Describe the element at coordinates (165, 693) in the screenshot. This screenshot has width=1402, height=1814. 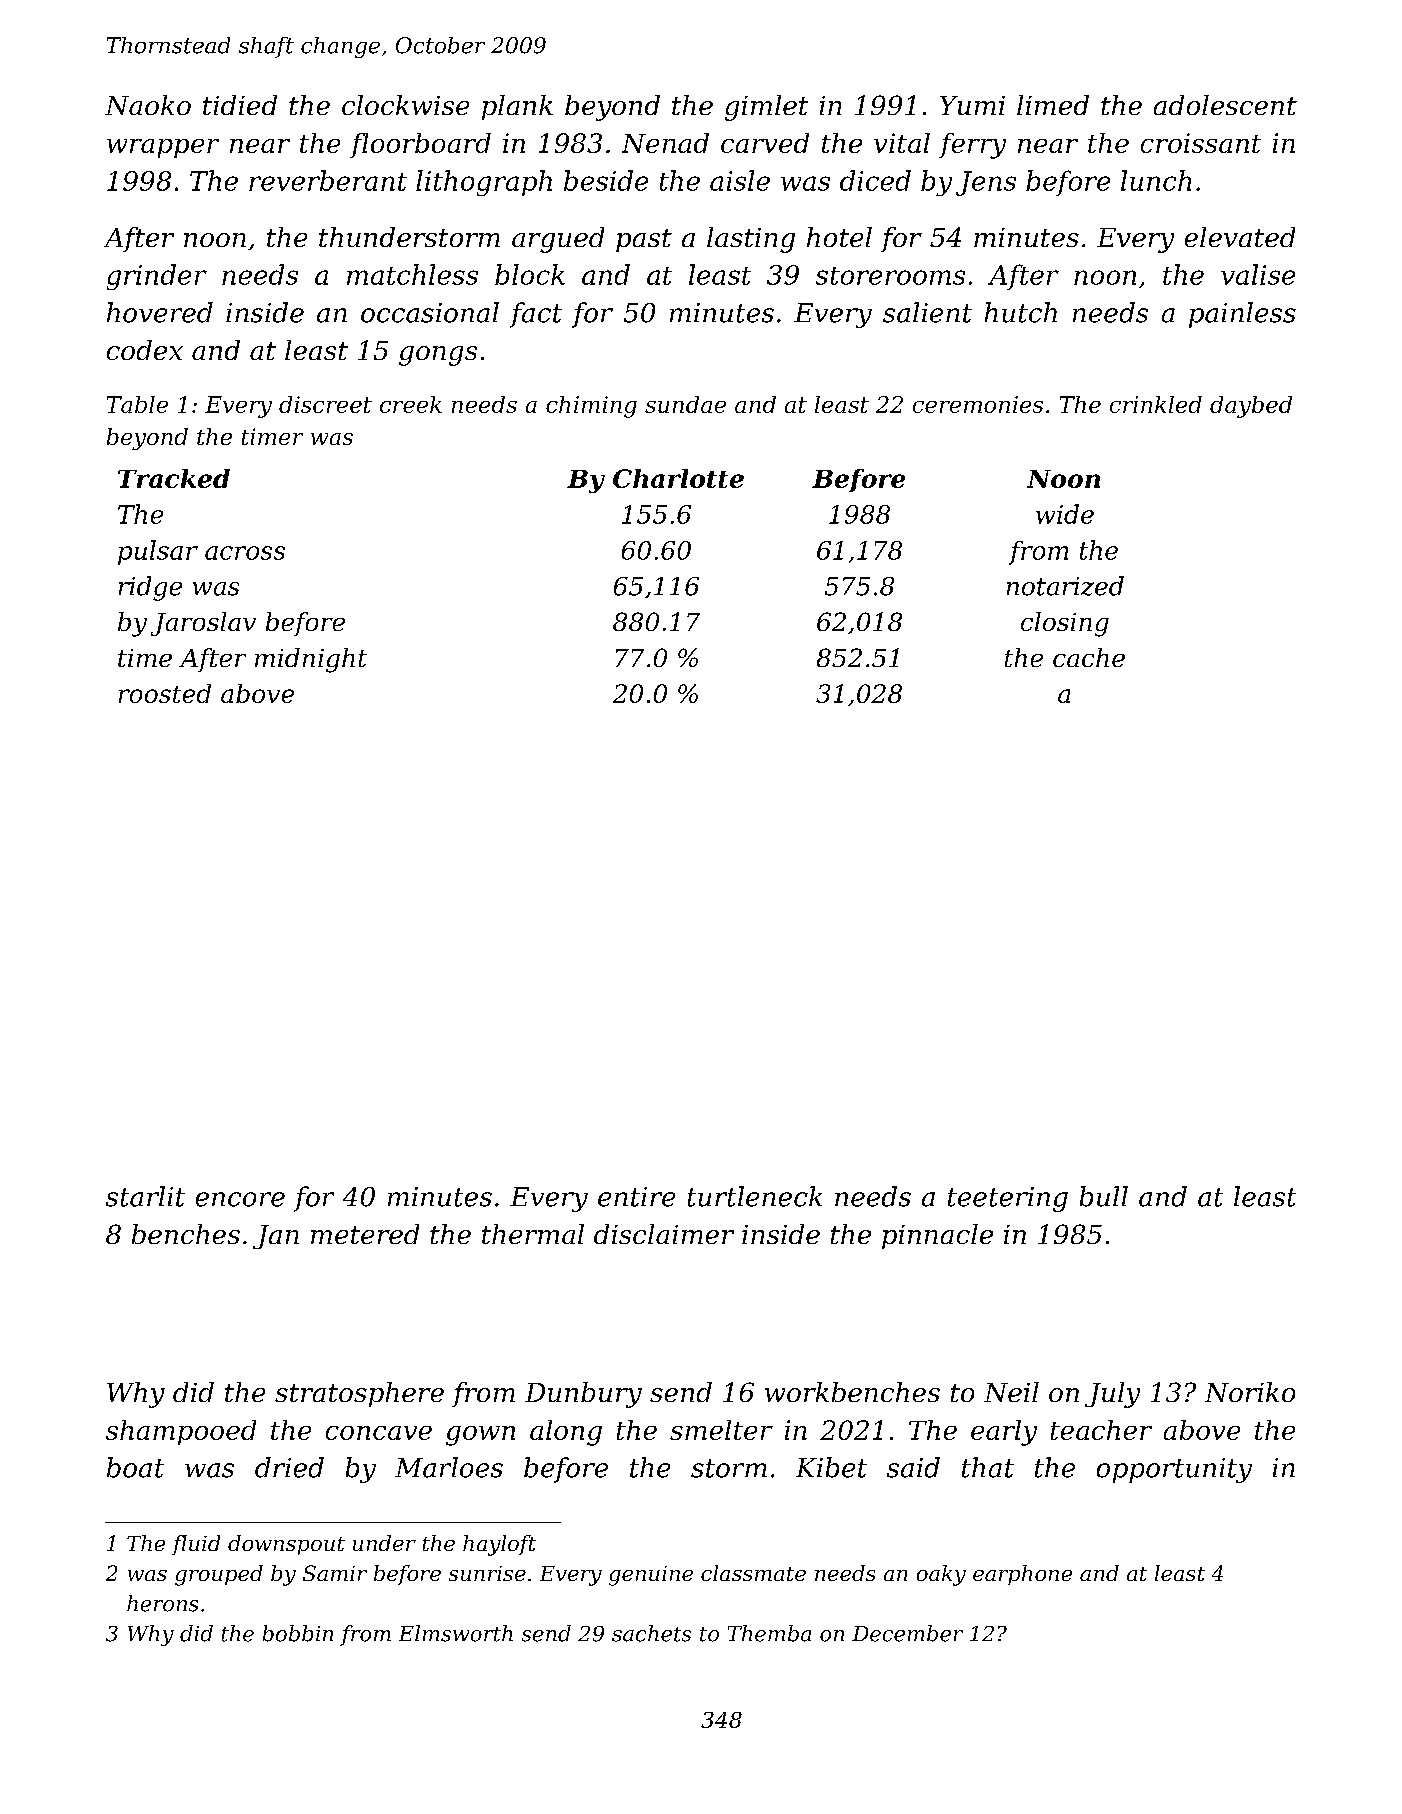
I see `roosted` at that location.
